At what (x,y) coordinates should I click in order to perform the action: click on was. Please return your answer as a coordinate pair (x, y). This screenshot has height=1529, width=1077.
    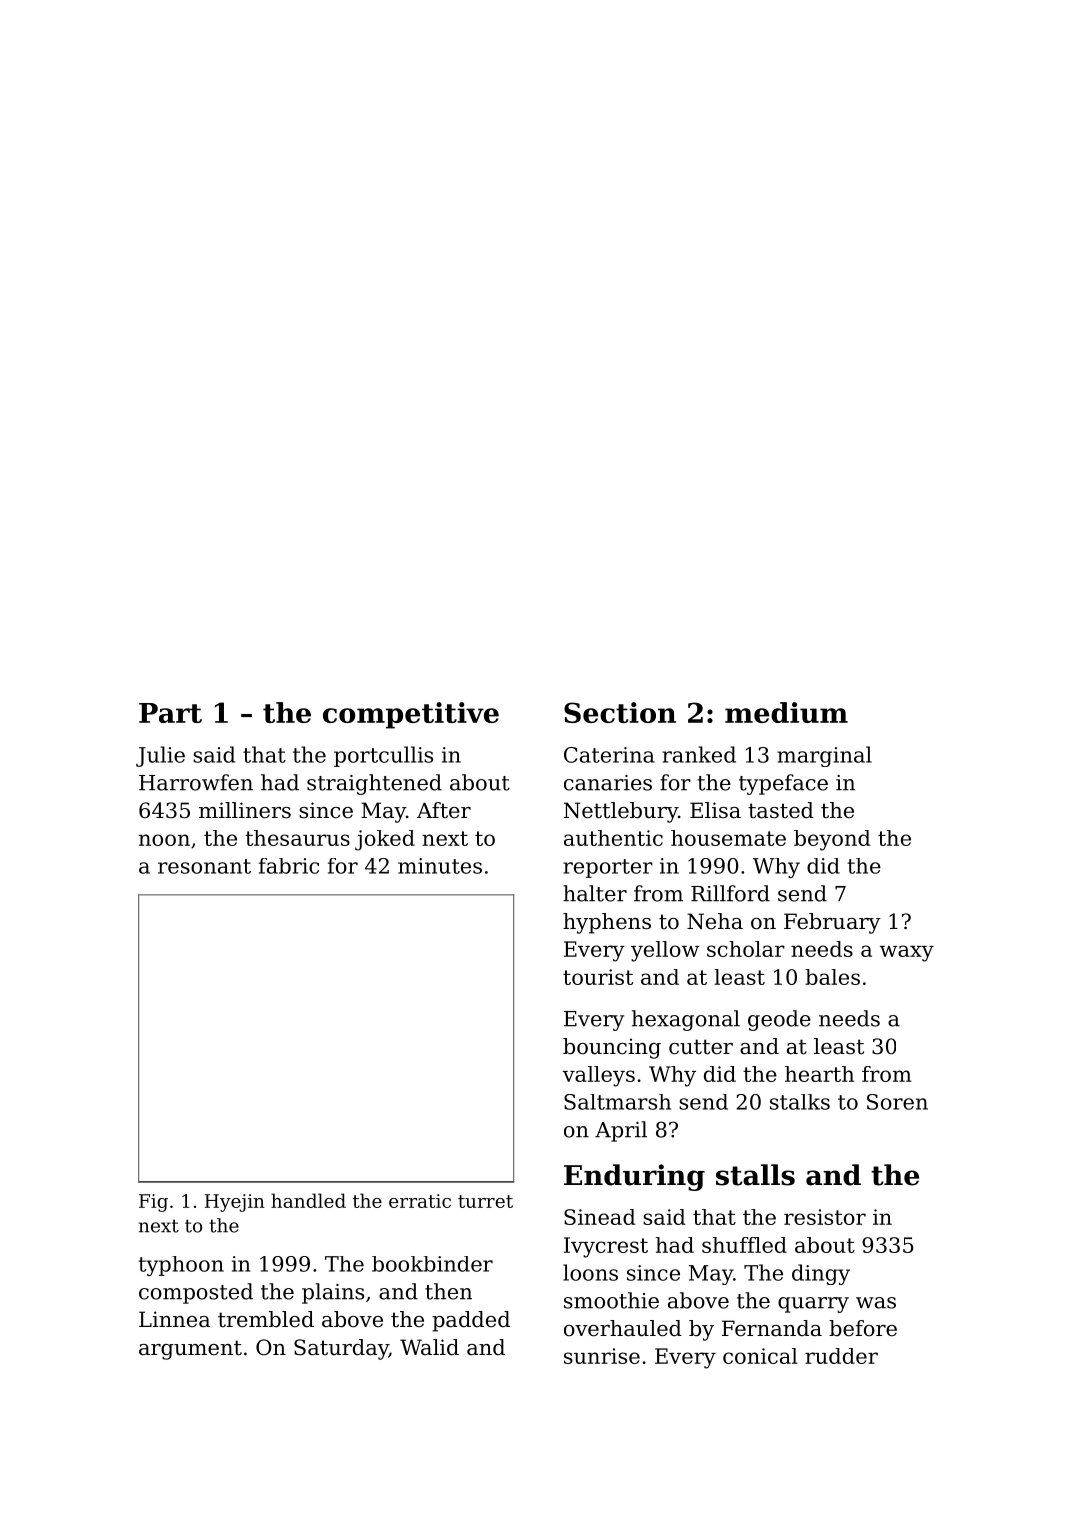
    Looking at the image, I should click on (876, 1303).
